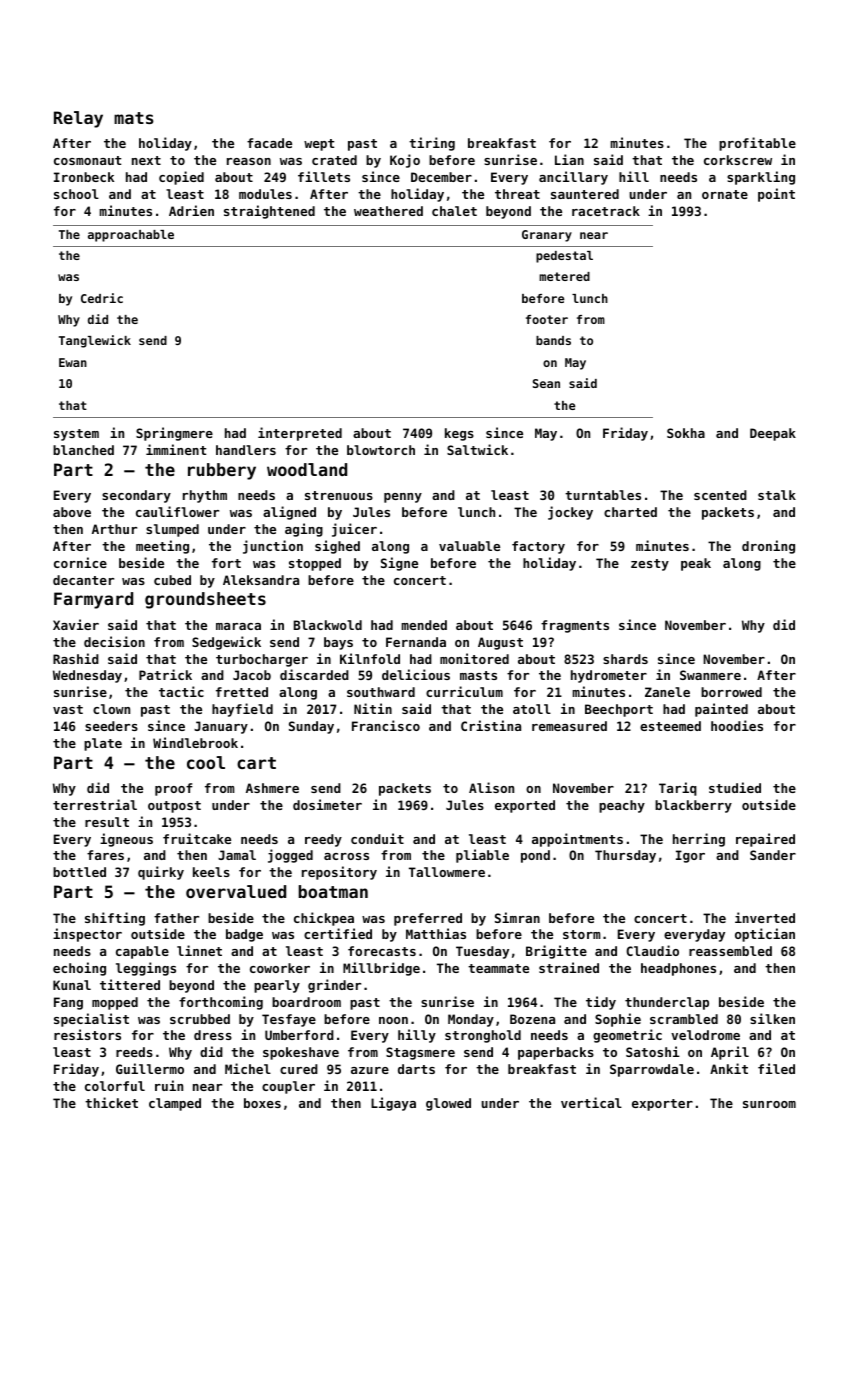 The width and height of the screenshot is (849, 1400). What do you see at coordinates (710, 675) in the screenshot?
I see `Swanmere` at bounding box center [710, 675].
